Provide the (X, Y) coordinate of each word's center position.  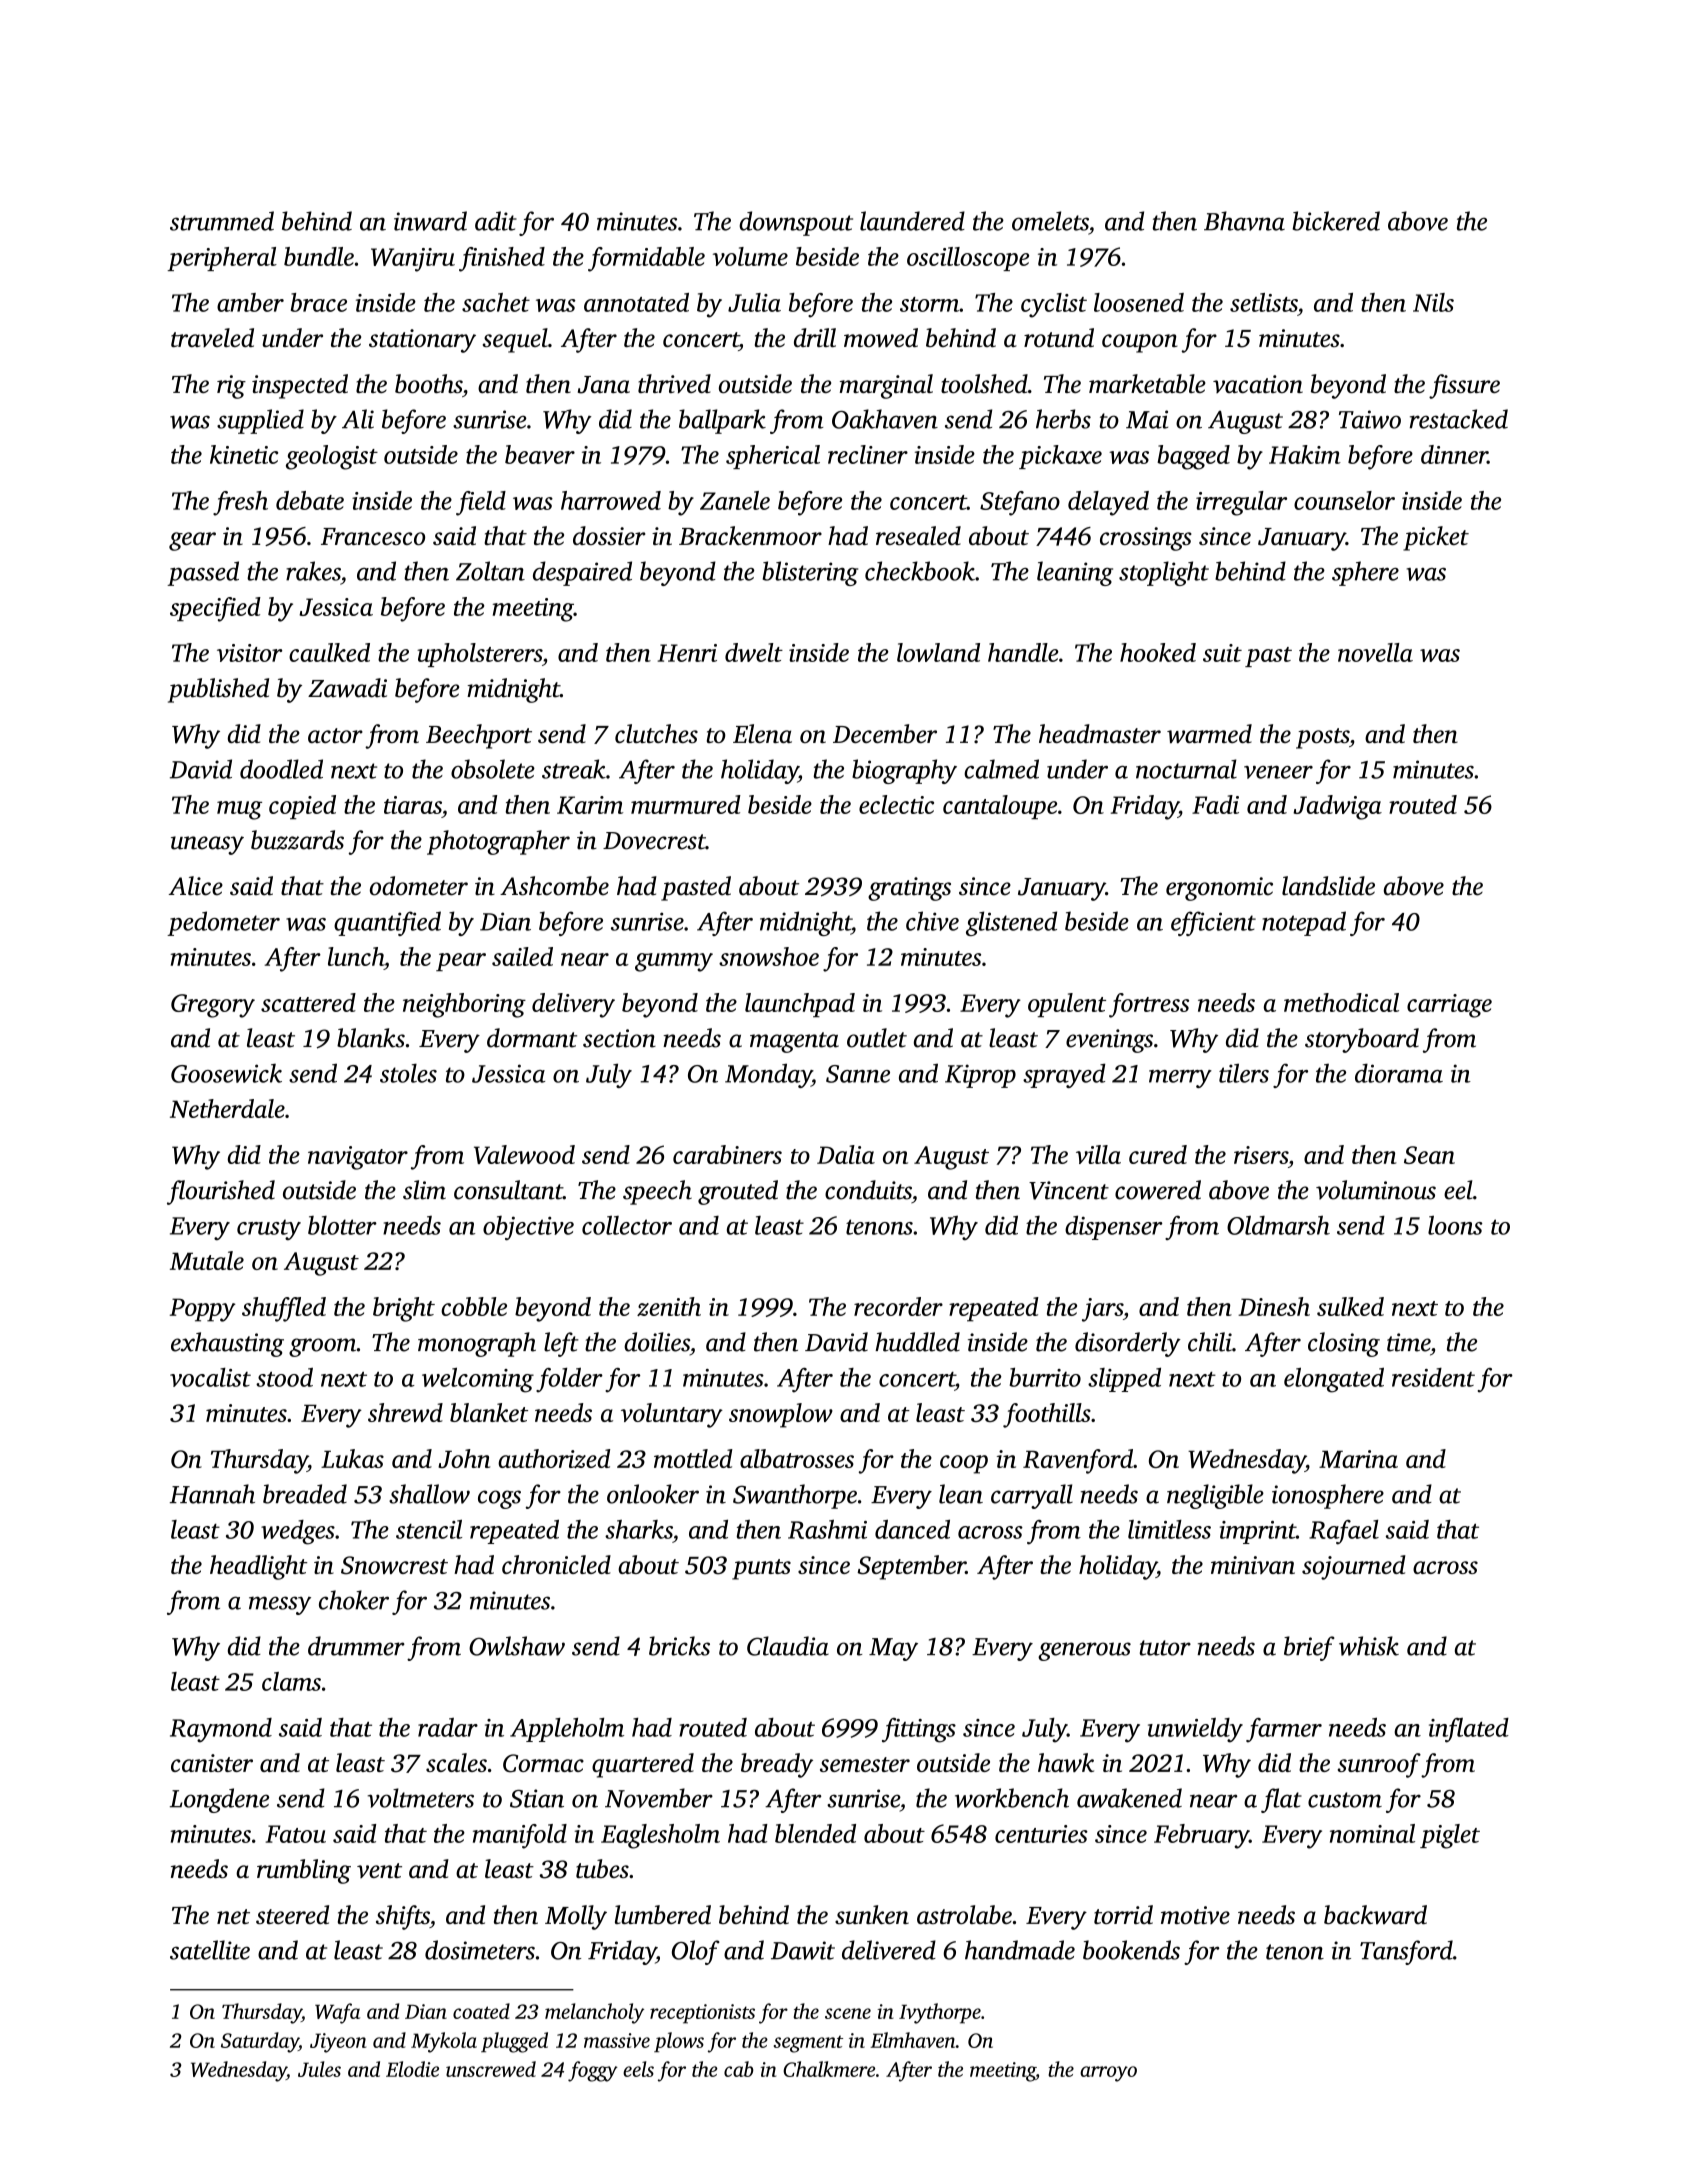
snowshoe (769, 956)
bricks (679, 1646)
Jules (319, 2069)
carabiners (727, 1154)
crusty (269, 1230)
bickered (1336, 221)
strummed (222, 221)
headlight (258, 1567)
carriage (1449, 1006)
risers (1261, 1155)
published (218, 690)
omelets (1050, 221)
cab (739, 2069)
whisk (1369, 1646)
